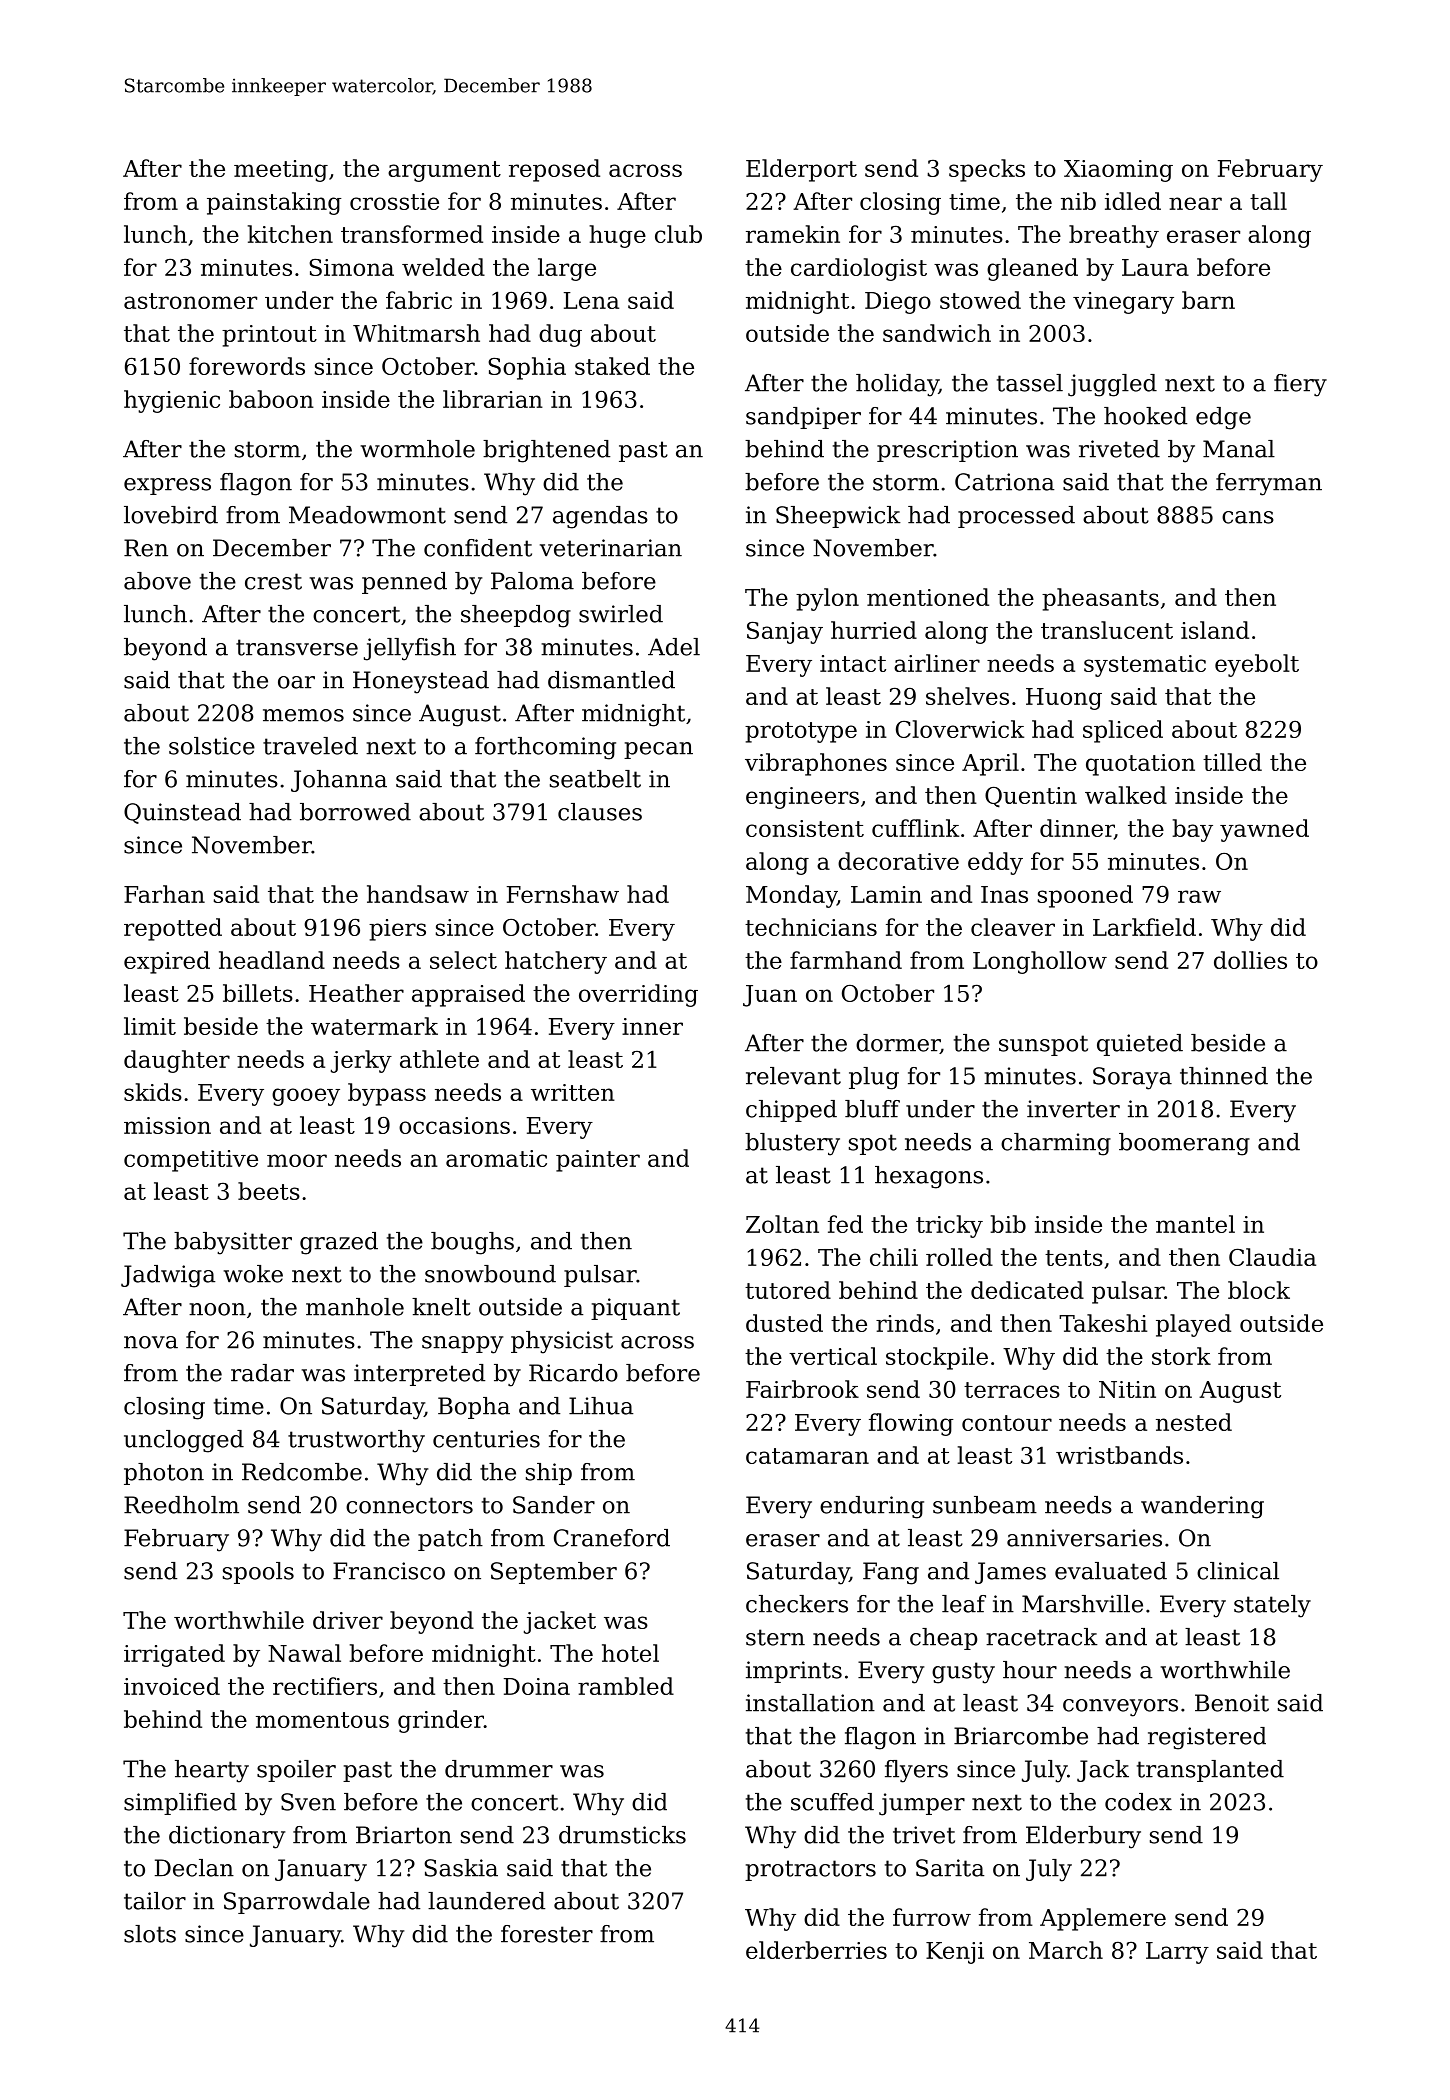  Describe the element at coordinates (1118, 171) in the screenshot. I see `Xiaoming` at that location.
